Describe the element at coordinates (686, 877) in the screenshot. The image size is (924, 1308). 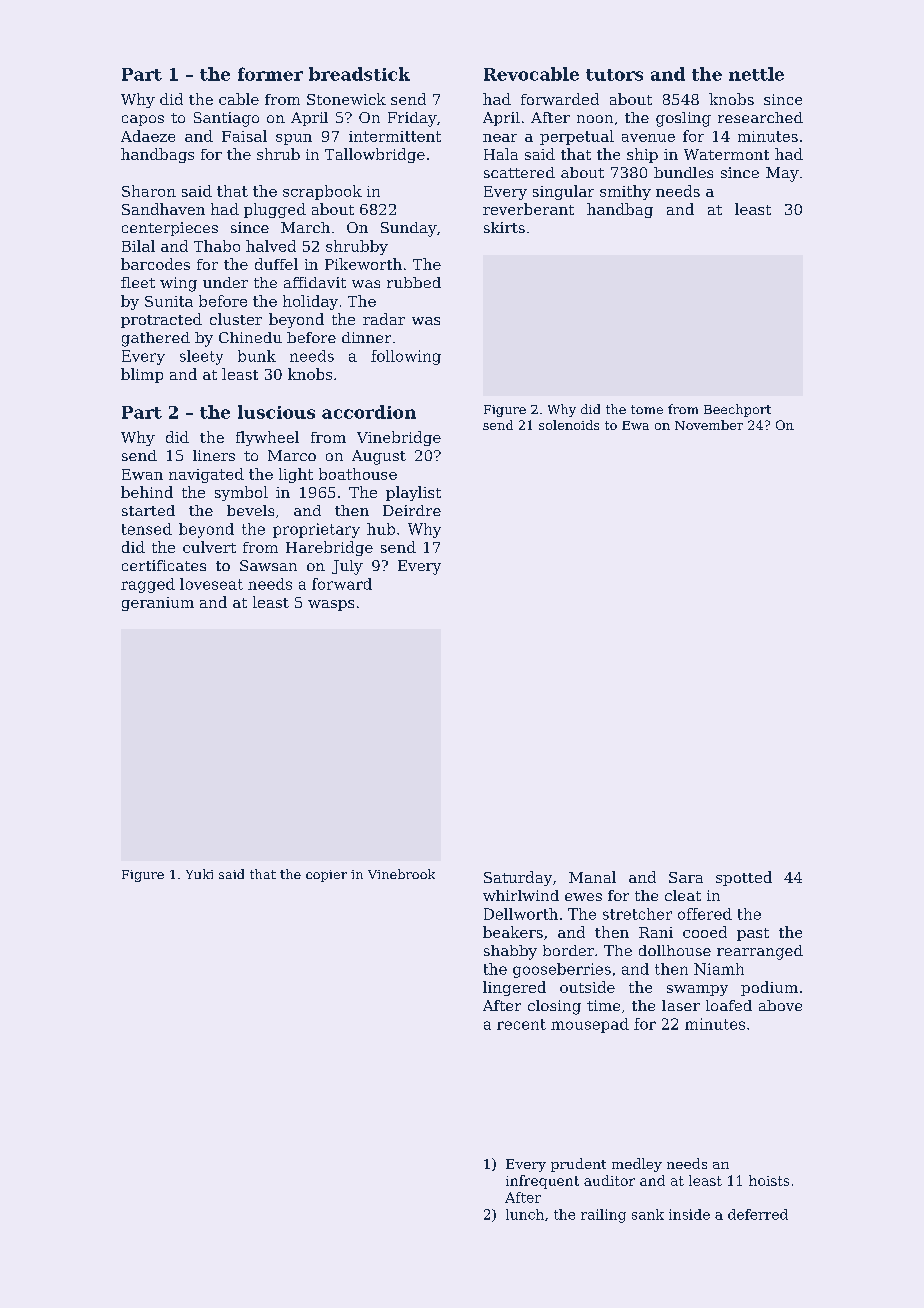
I see `Sara` at that location.
